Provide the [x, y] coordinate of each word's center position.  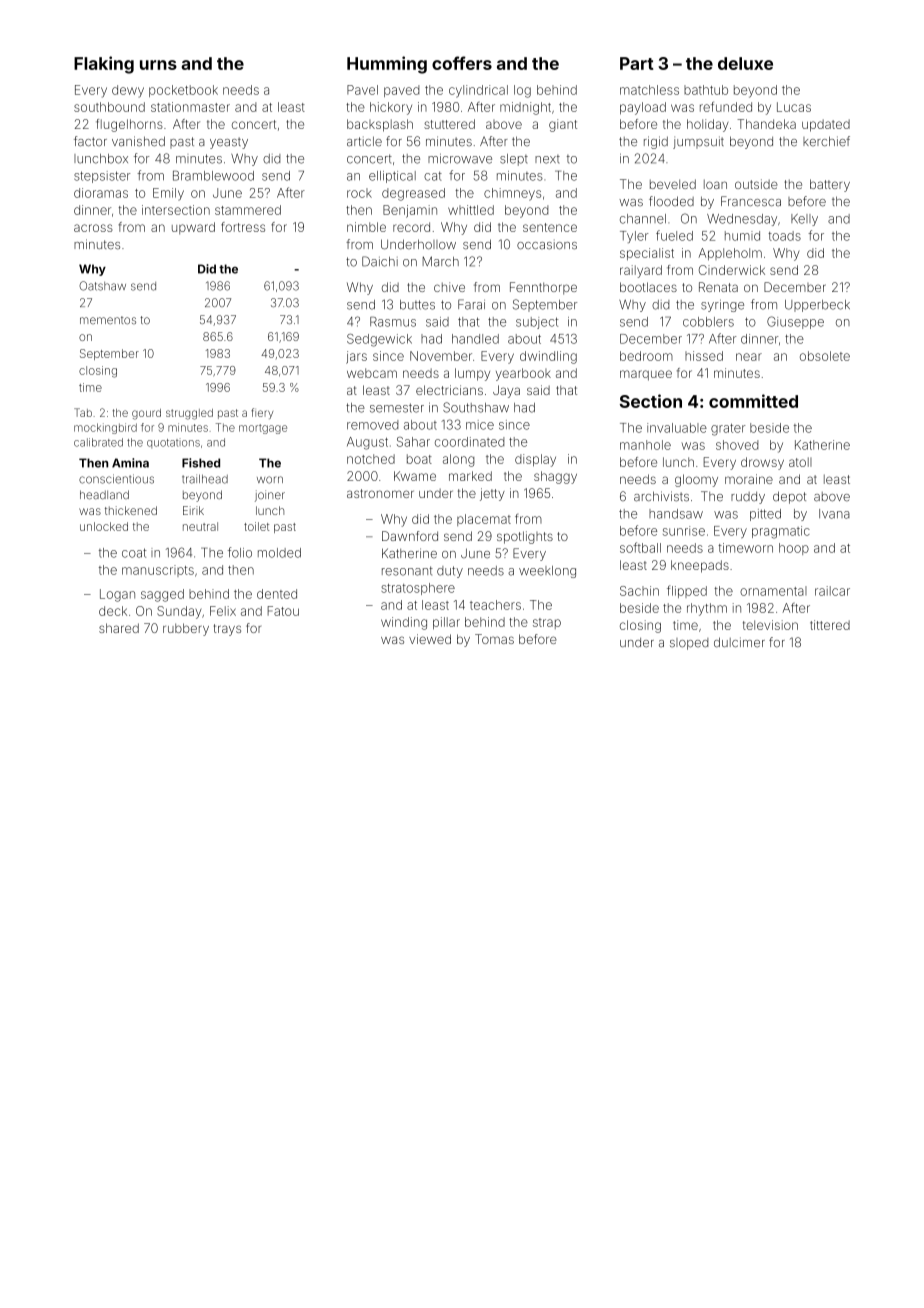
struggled [189, 414]
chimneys [512, 194]
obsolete [825, 356]
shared [119, 628]
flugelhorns [129, 125]
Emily [168, 194]
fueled [674, 235]
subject [537, 323]
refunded [726, 106]
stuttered [449, 124]
